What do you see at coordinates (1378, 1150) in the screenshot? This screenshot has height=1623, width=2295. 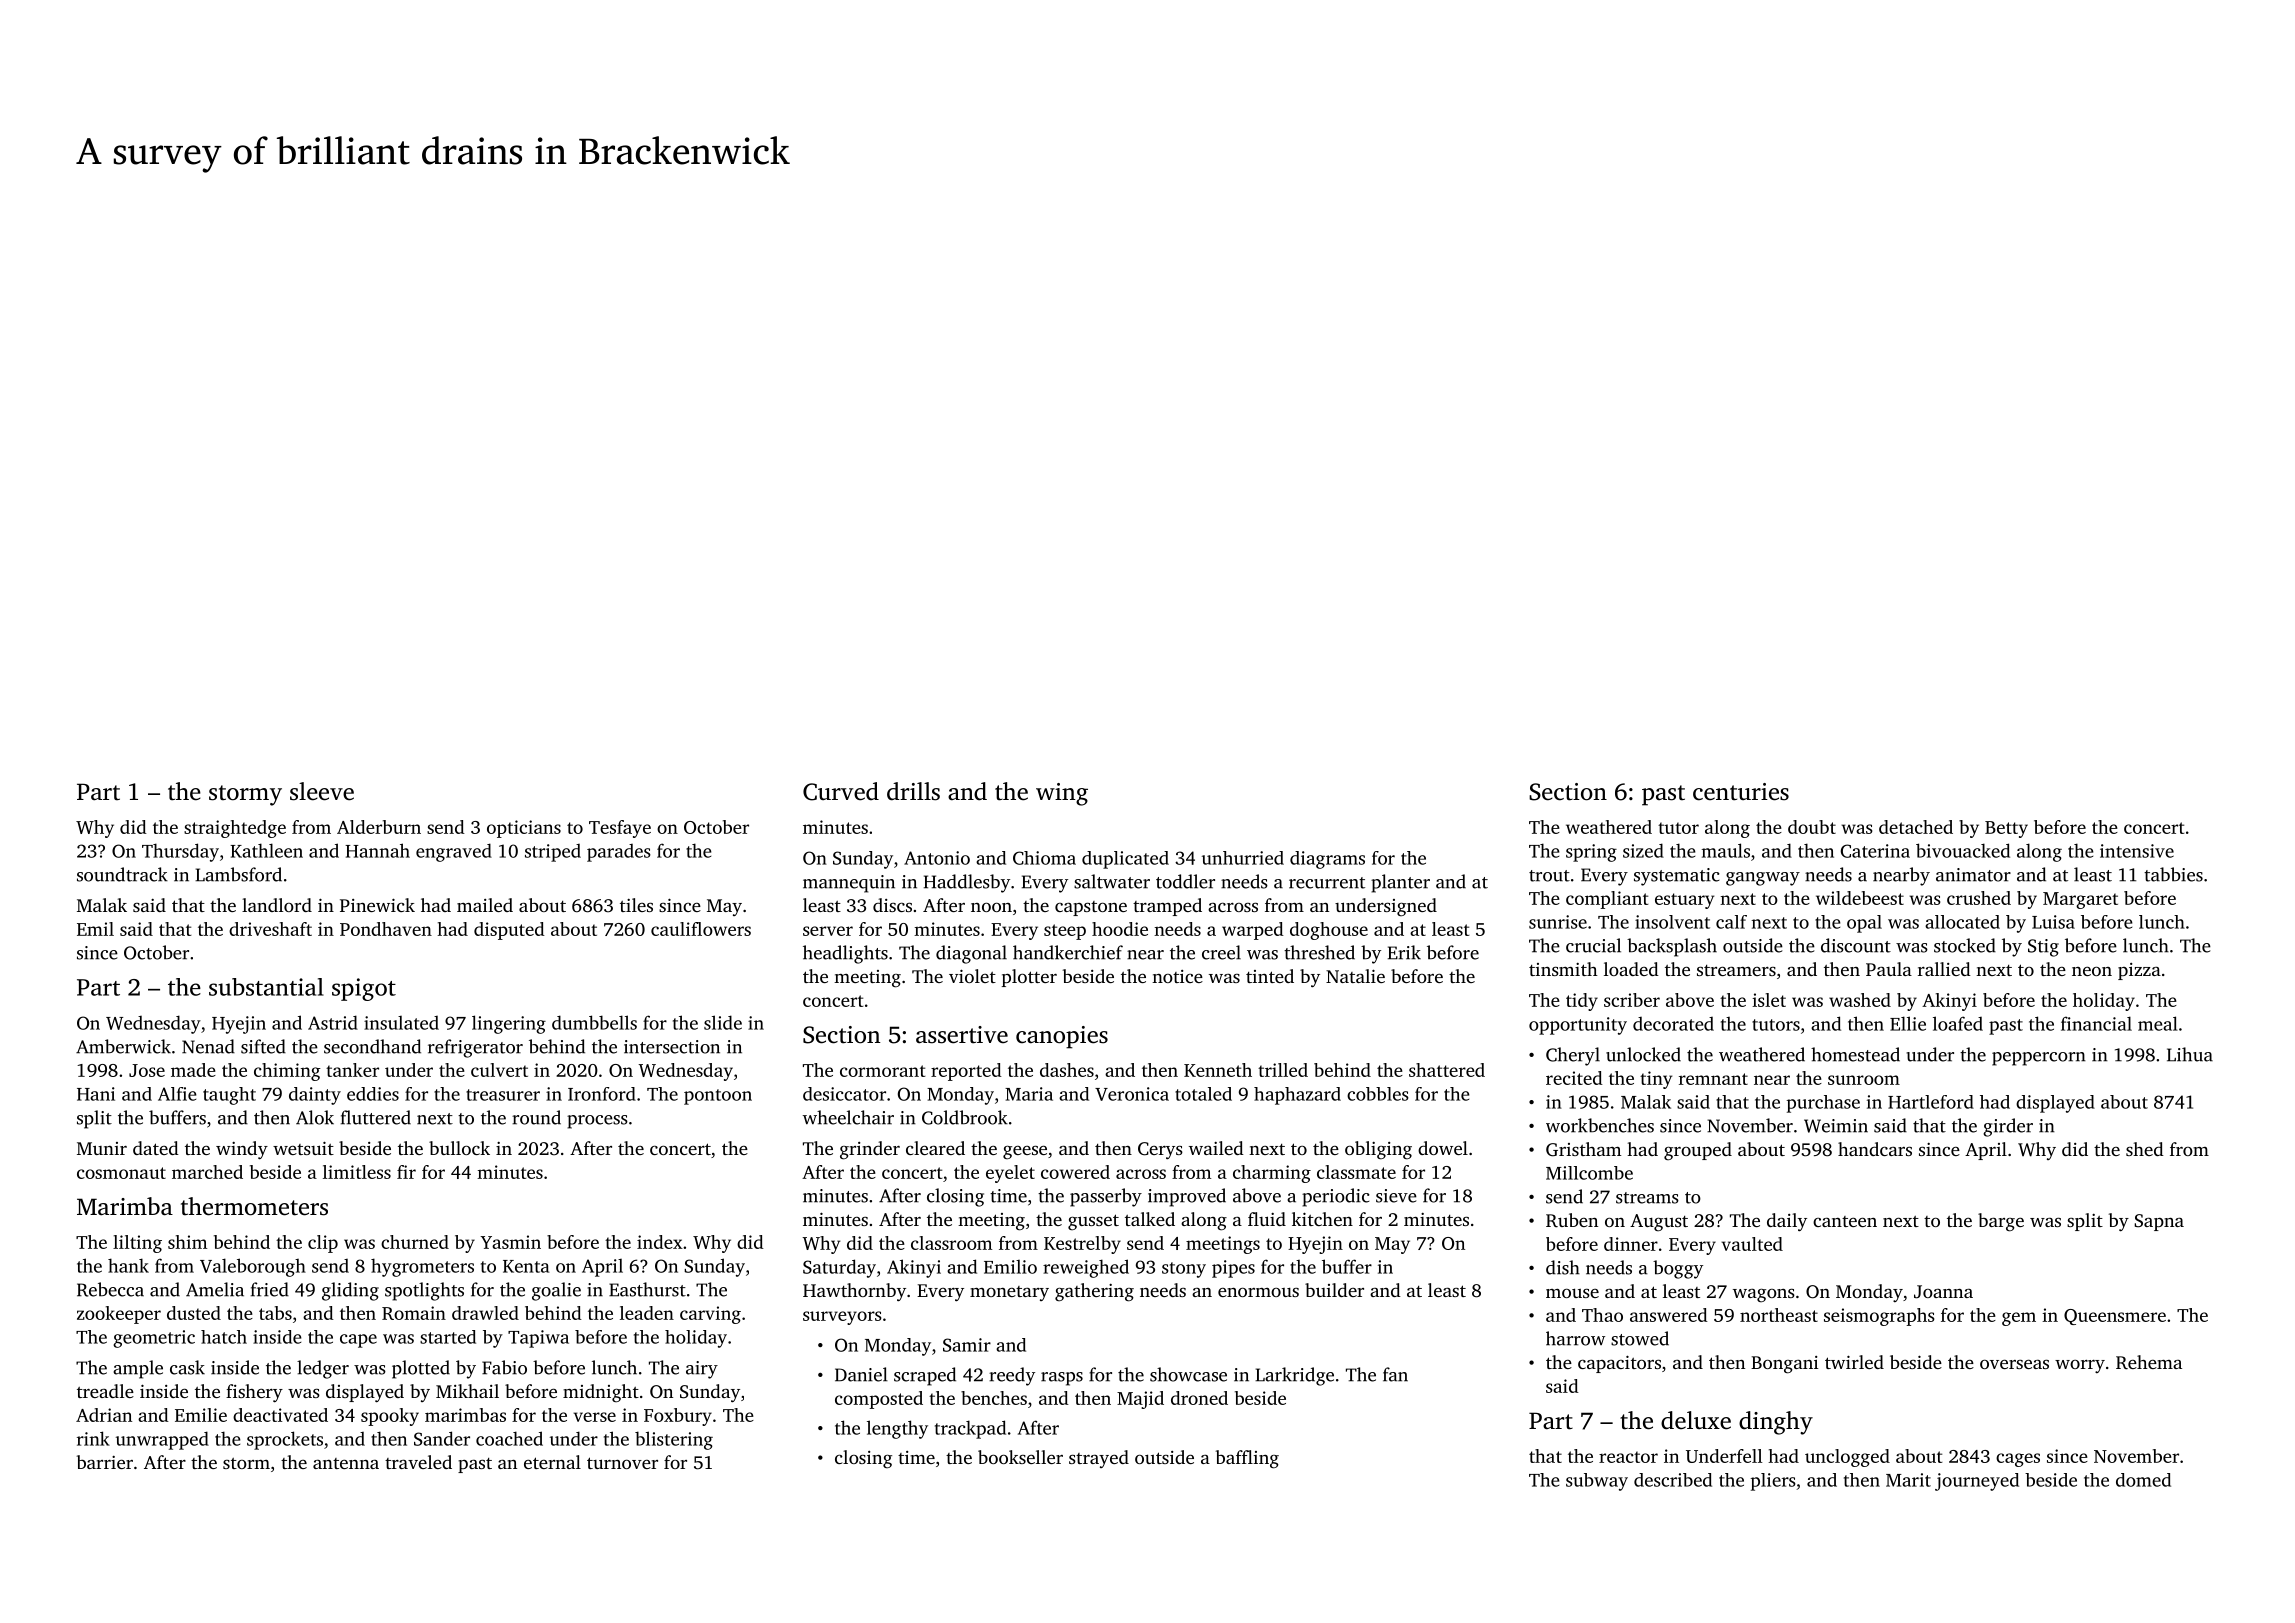 I see `obliging` at bounding box center [1378, 1150].
